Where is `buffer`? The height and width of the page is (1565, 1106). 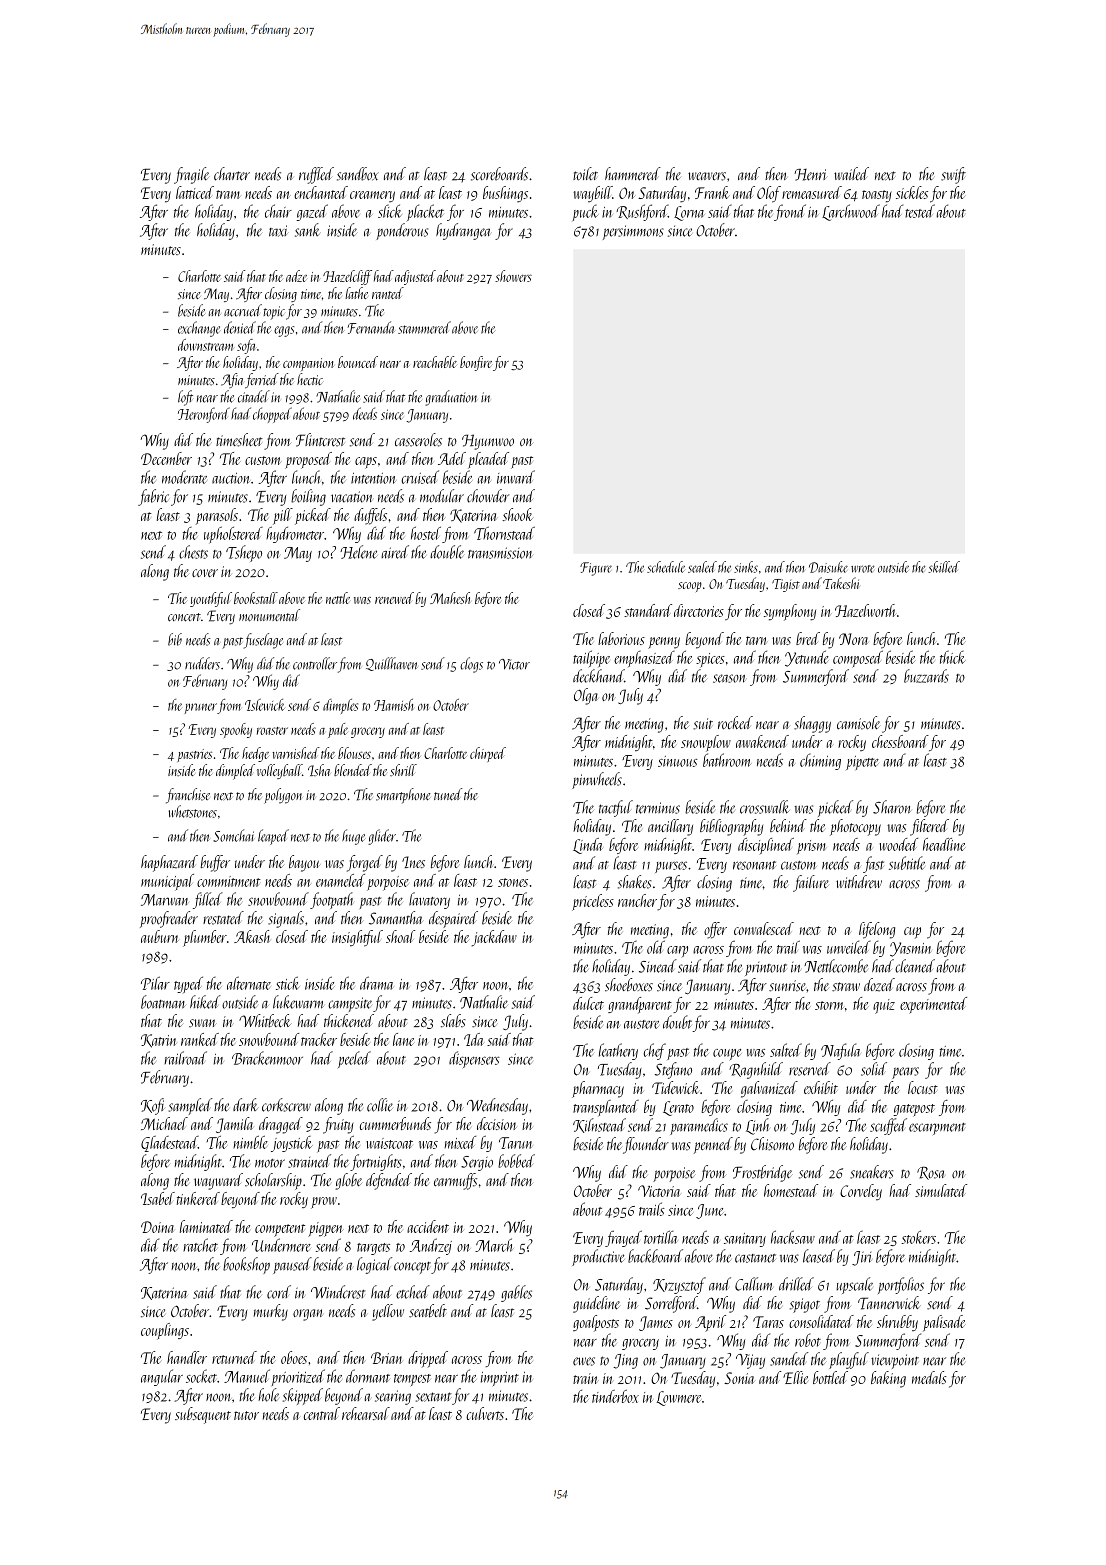
buffer is located at coordinates (215, 863).
